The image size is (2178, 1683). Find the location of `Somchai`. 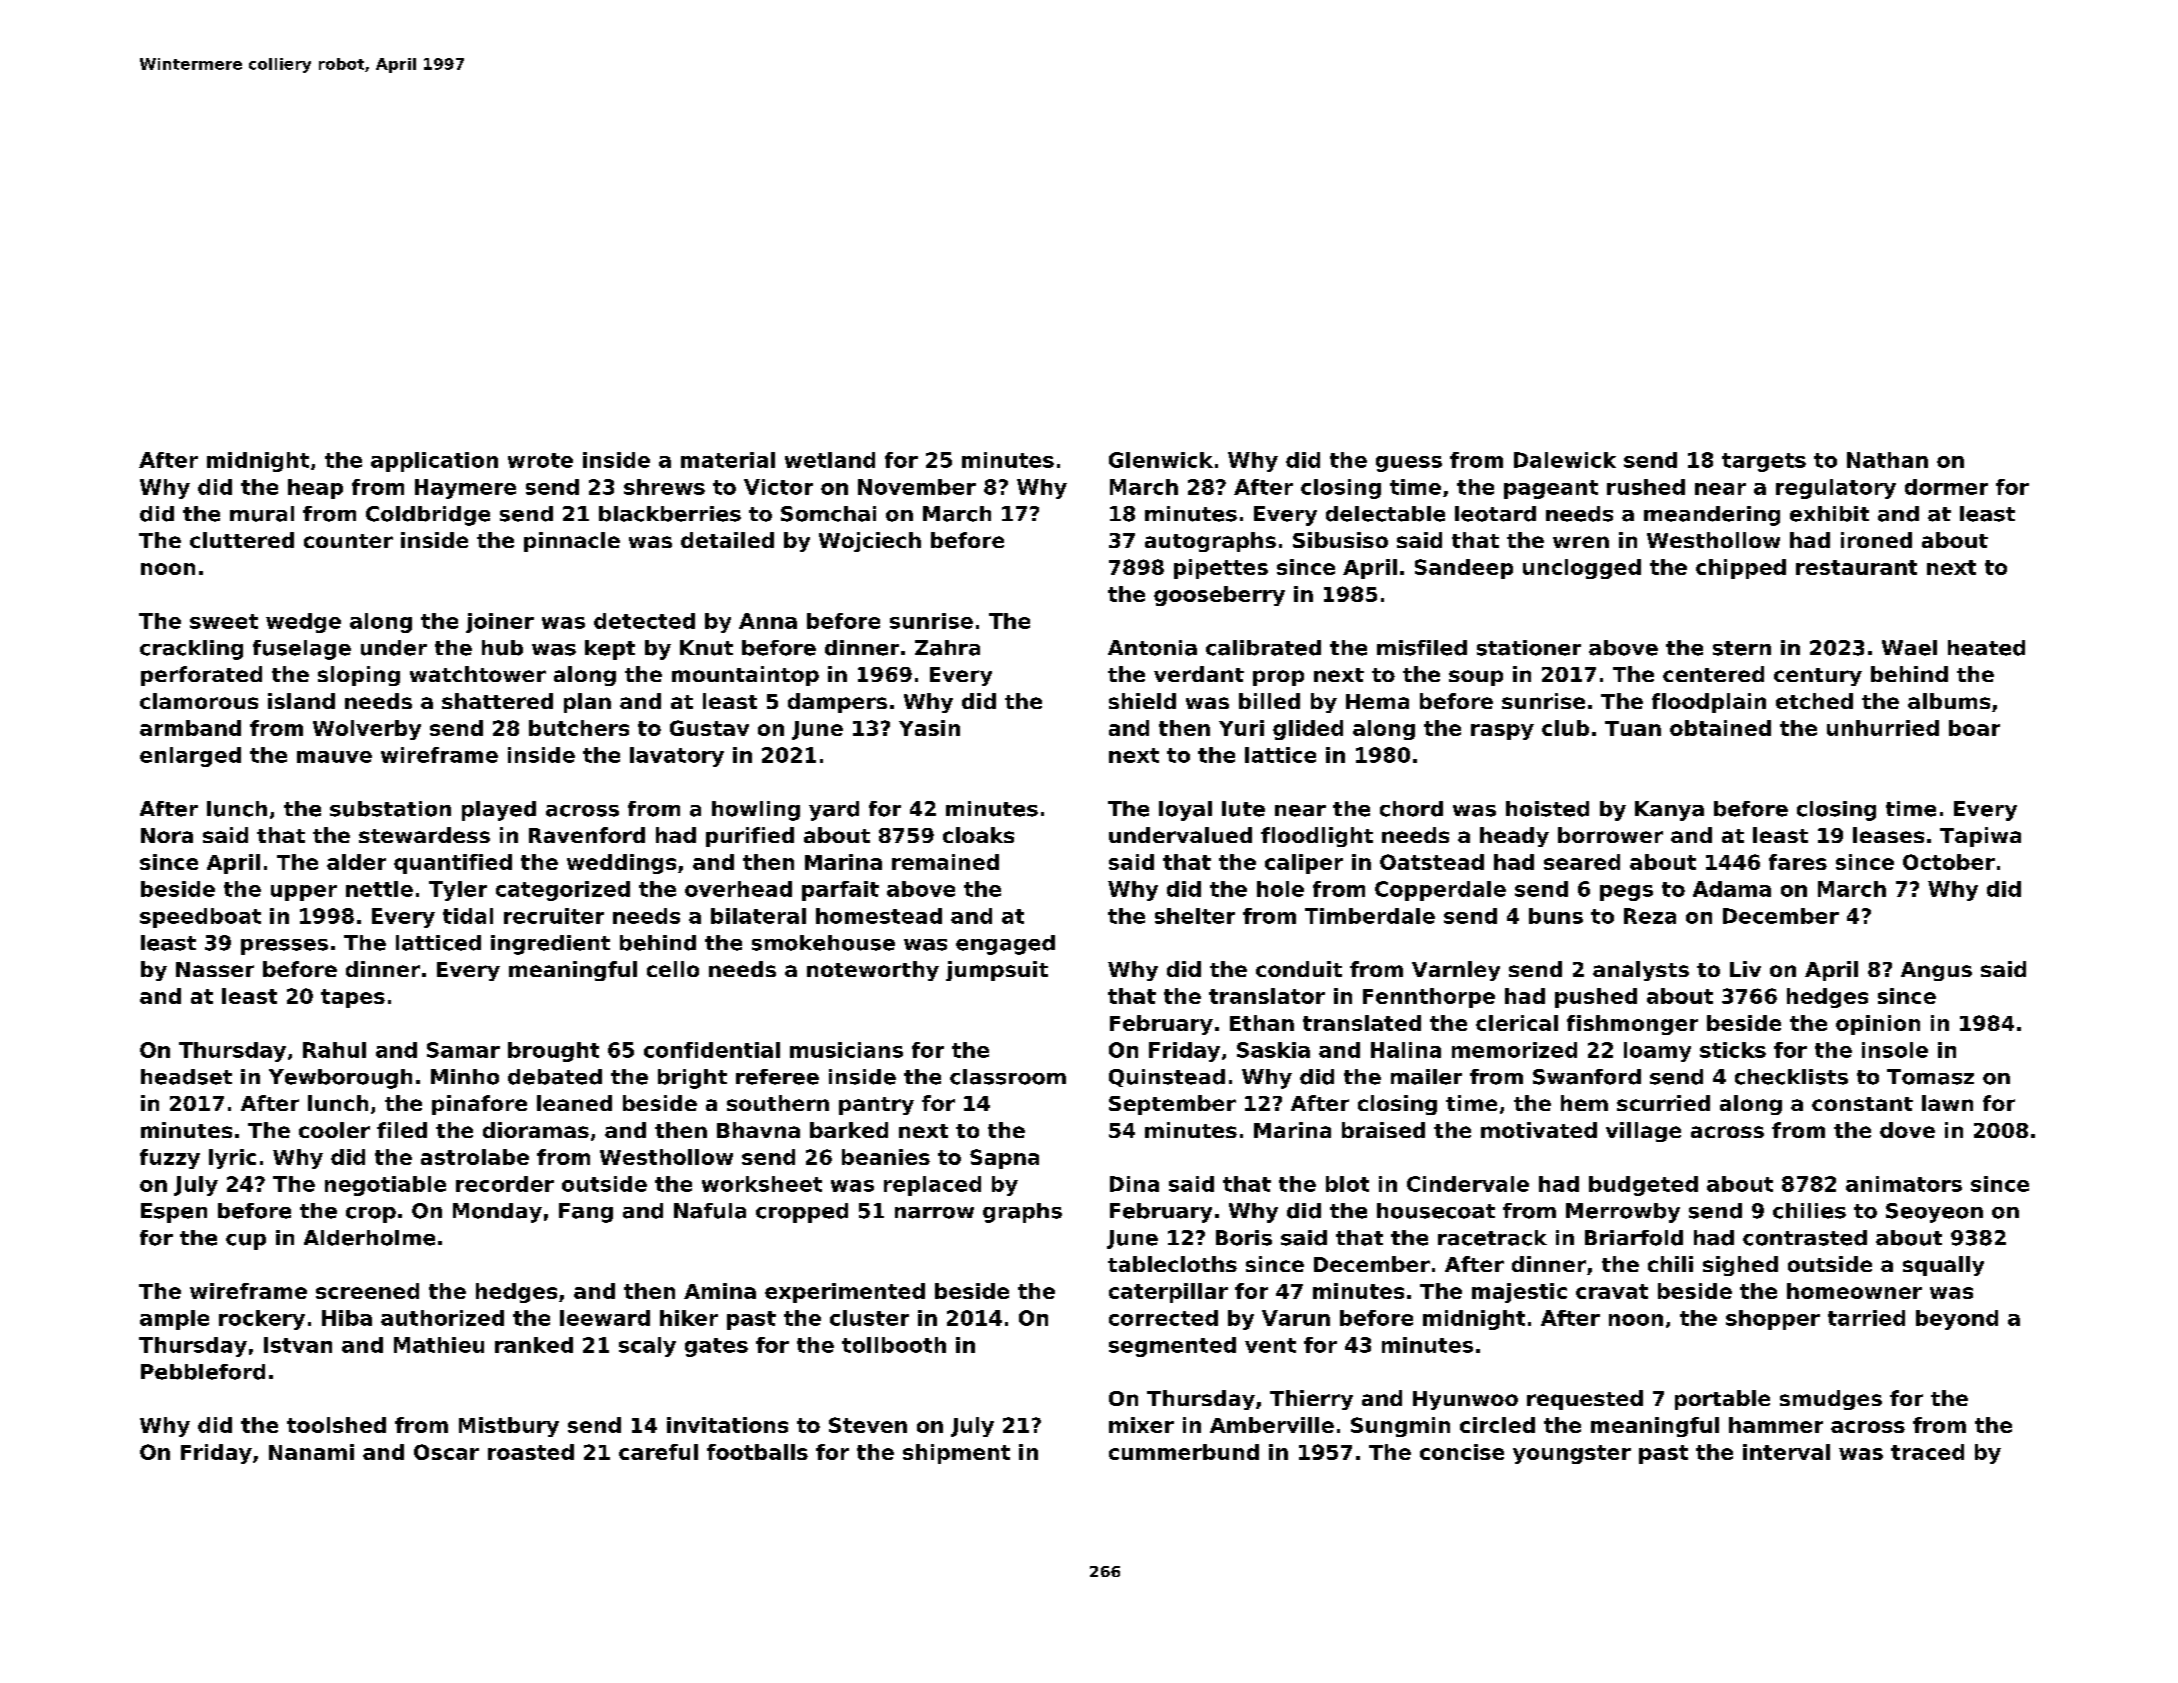

Somchai is located at coordinates (828, 514).
